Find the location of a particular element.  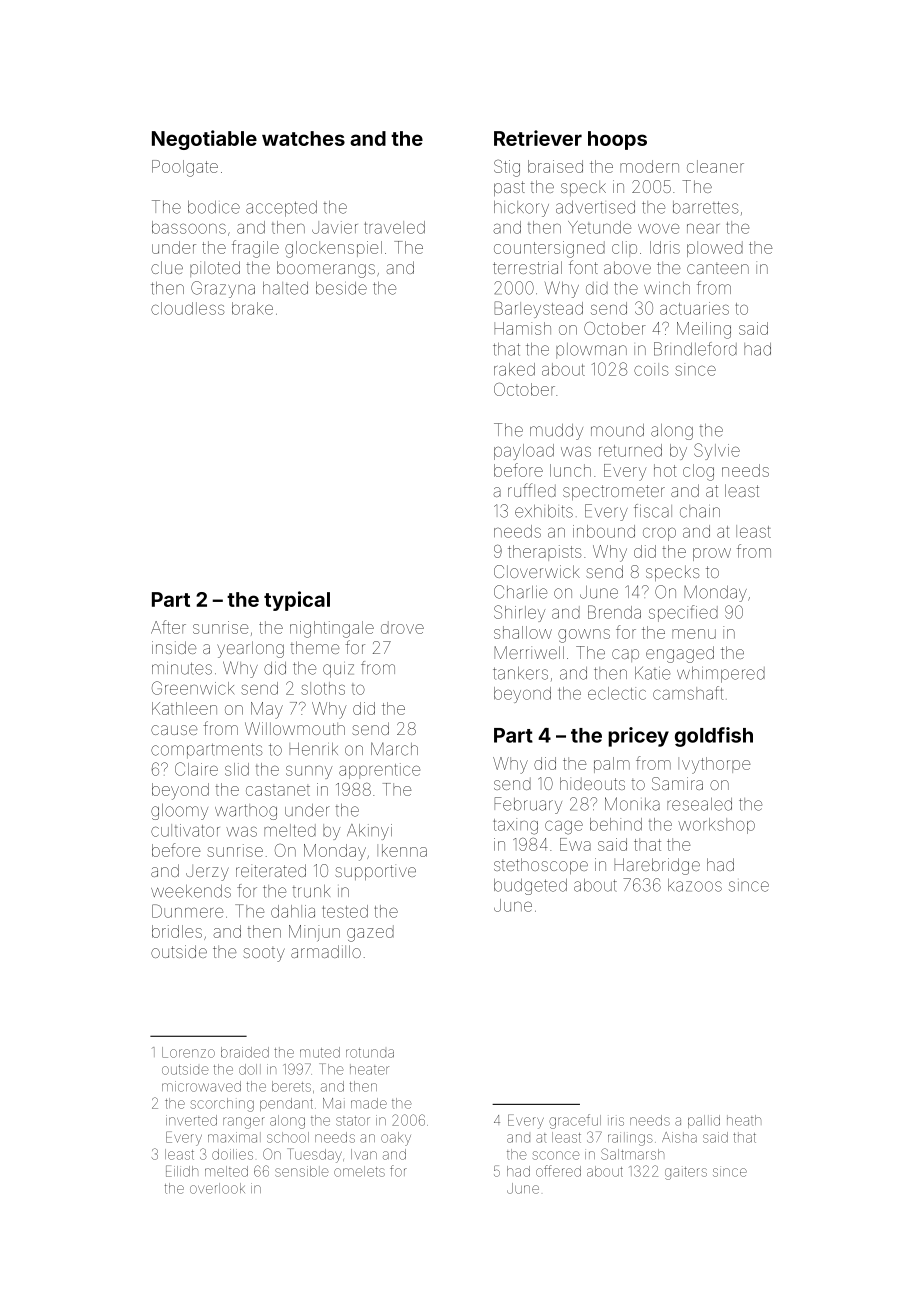

Poolgate is located at coordinates (185, 168).
